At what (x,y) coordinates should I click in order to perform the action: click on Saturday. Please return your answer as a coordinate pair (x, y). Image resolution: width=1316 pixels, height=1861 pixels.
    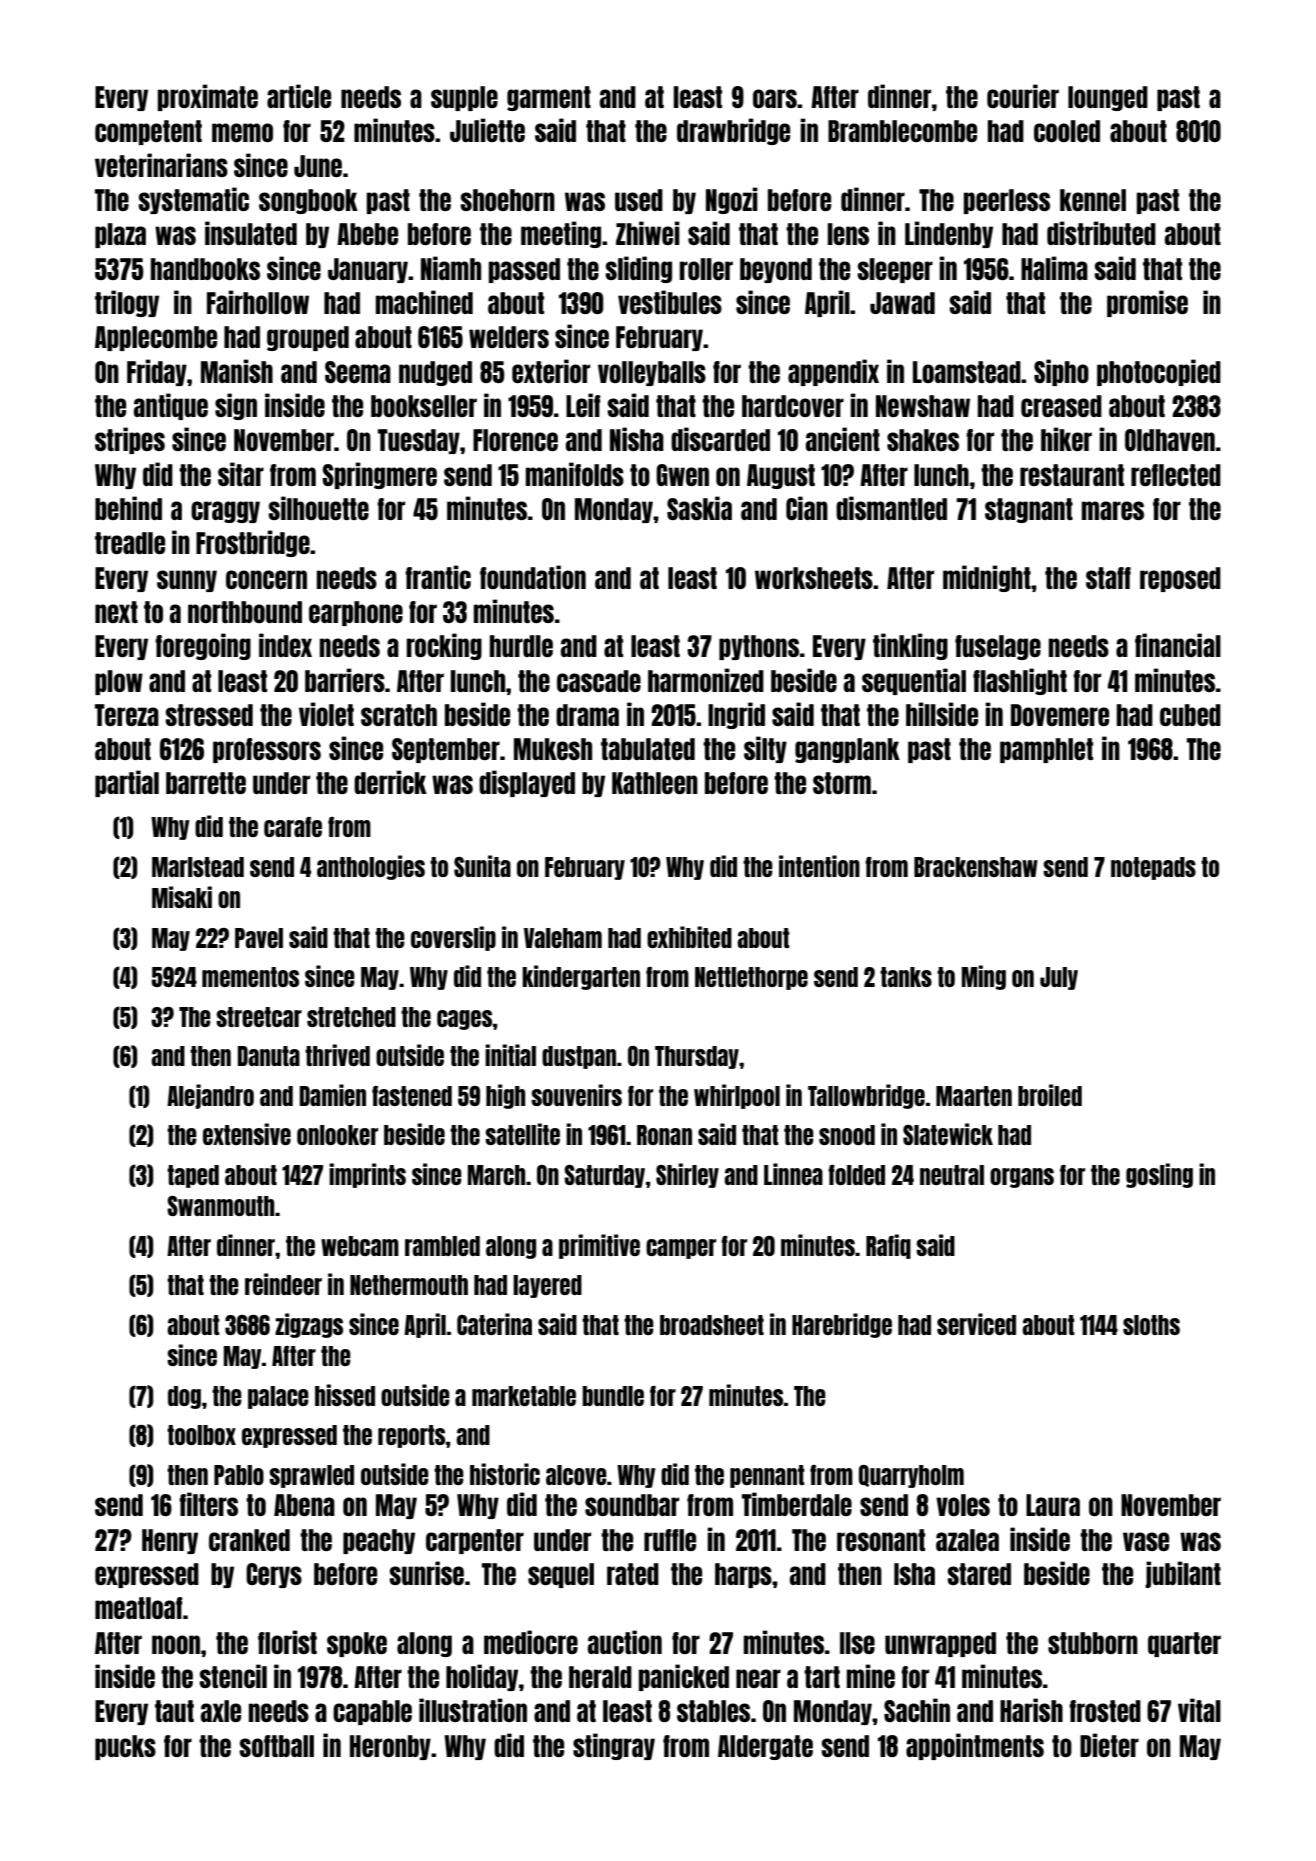
    Looking at the image, I should click on (604, 1176).
